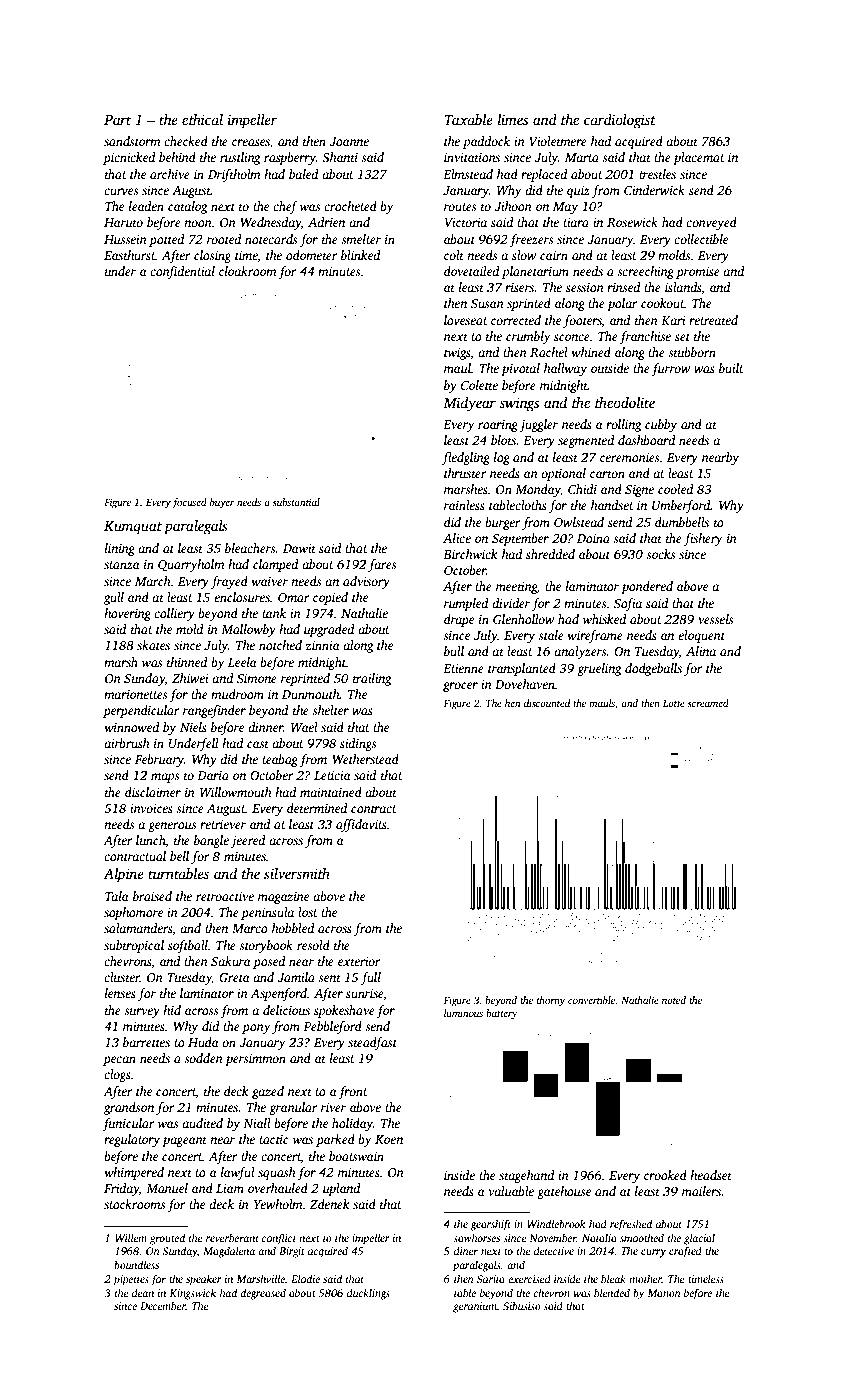 Image resolution: width=849 pixels, height=1400 pixels. I want to click on Hussein, so click(125, 239).
